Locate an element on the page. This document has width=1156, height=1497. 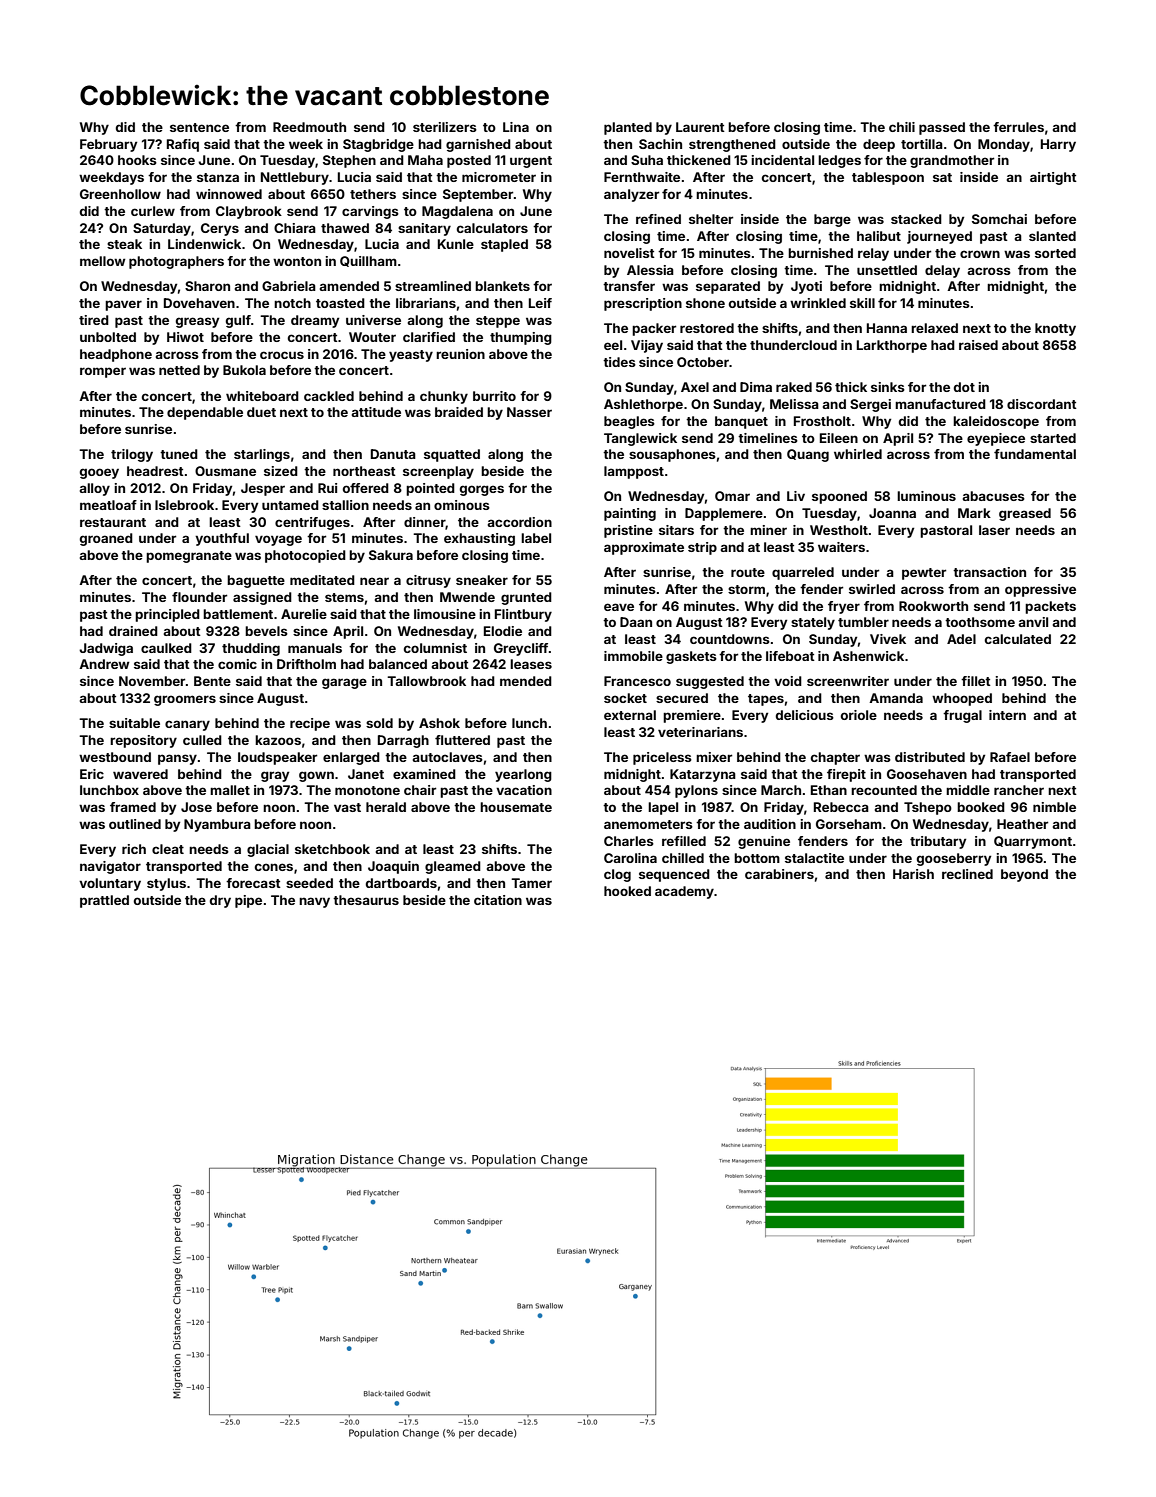
citation is located at coordinates (498, 900).
